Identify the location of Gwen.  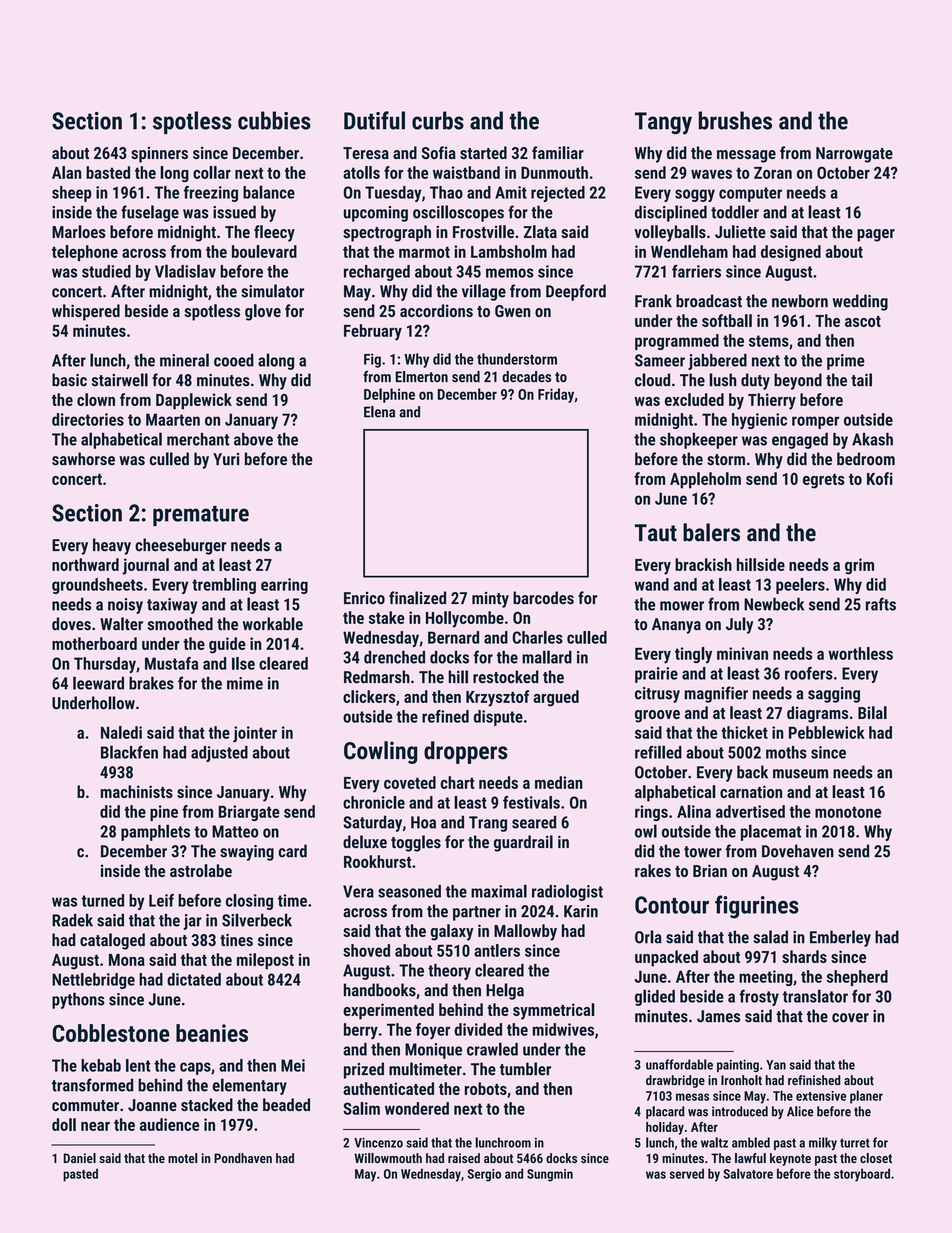
(513, 311).
